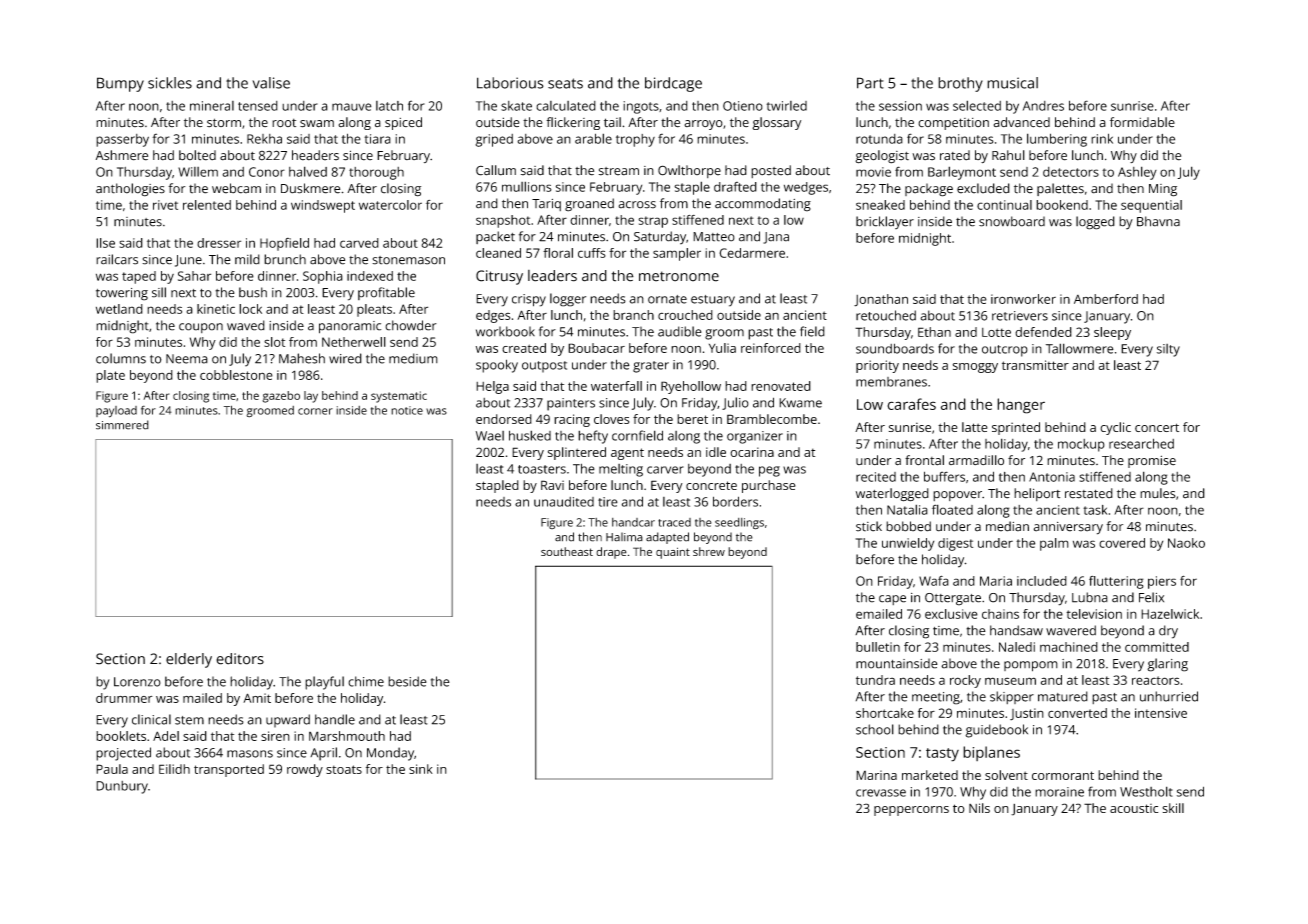  Describe the element at coordinates (611, 553) in the screenshot. I see `drape` at that location.
